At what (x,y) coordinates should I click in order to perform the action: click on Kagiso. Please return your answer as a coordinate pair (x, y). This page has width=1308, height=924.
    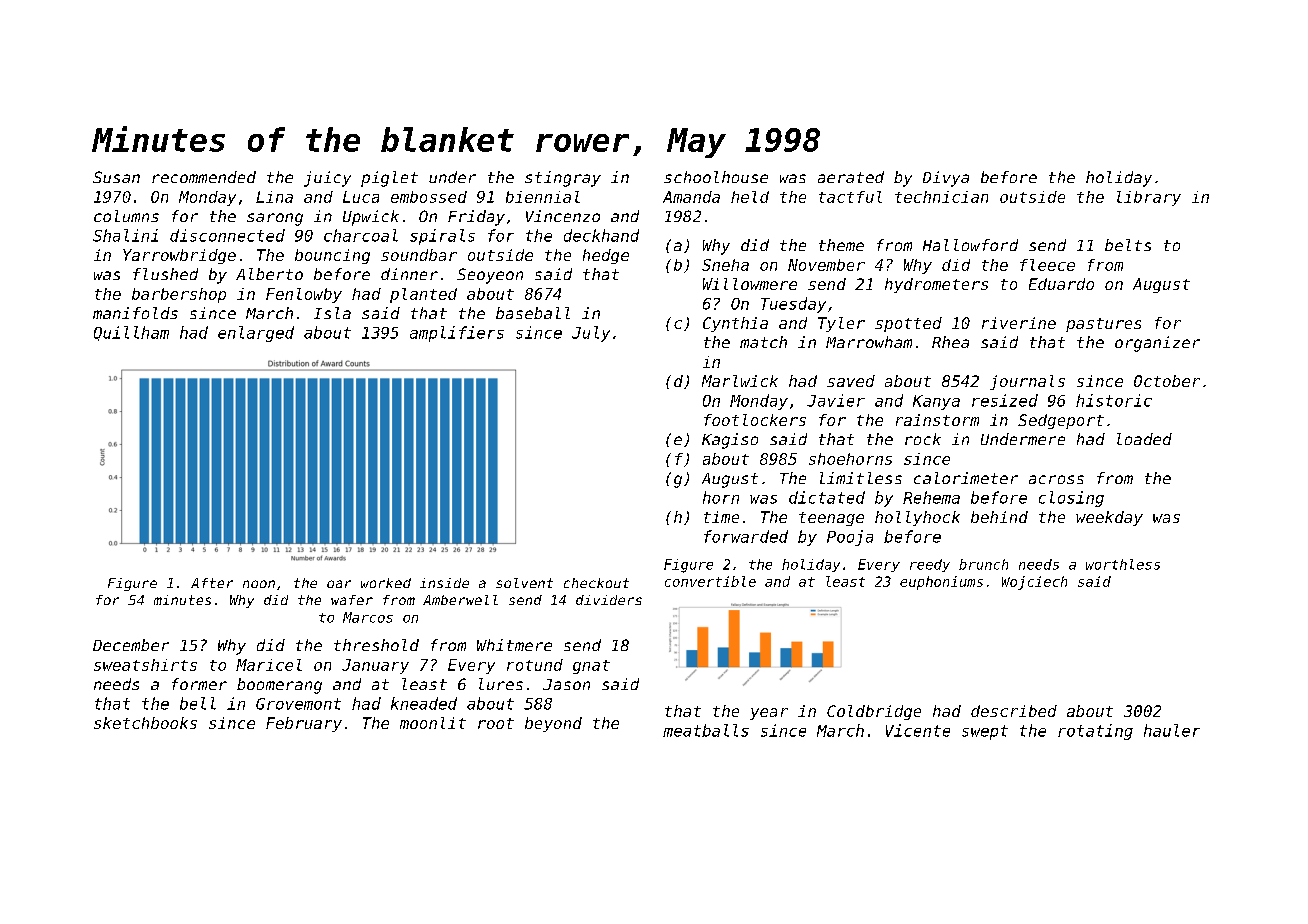
    Looking at the image, I should click on (730, 441).
